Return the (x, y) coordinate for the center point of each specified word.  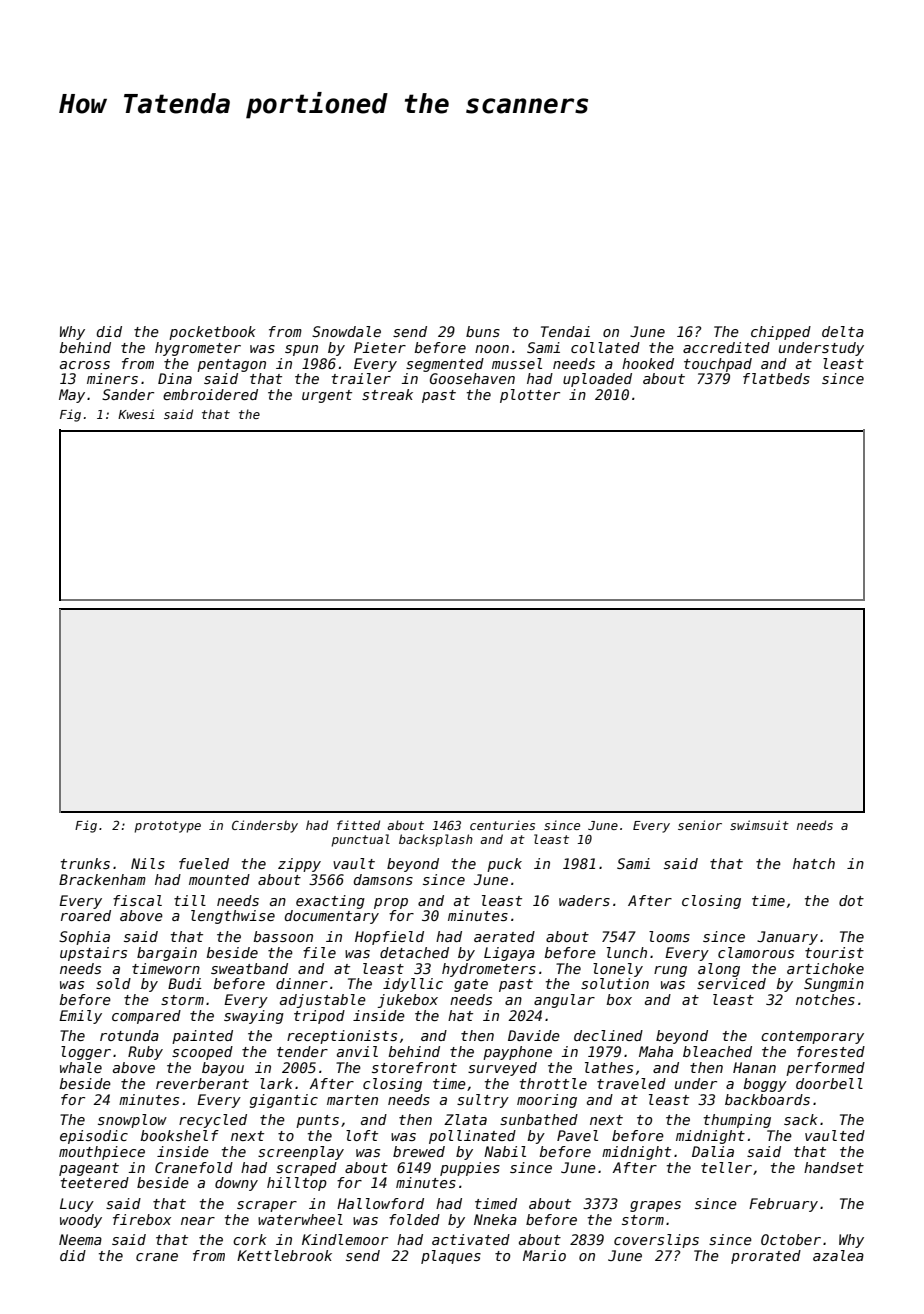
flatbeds (776, 378)
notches (825, 999)
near (198, 1221)
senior (700, 825)
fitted (358, 825)
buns (483, 331)
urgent (327, 396)
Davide (534, 1035)
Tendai (565, 331)
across (85, 365)
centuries (502, 825)
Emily (80, 1017)
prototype (167, 827)
